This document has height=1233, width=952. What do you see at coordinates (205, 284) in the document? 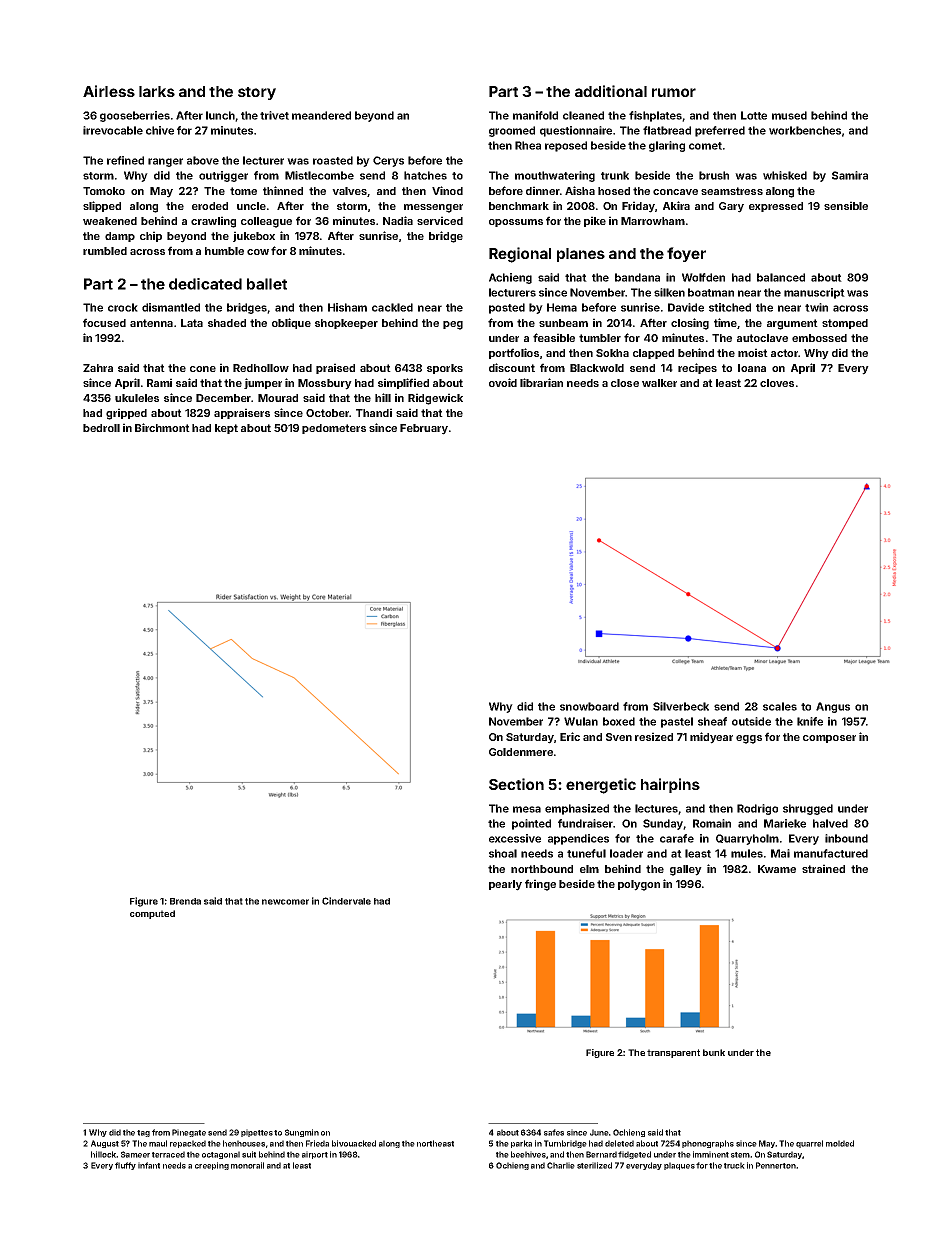
I see `dedicated` at bounding box center [205, 284].
